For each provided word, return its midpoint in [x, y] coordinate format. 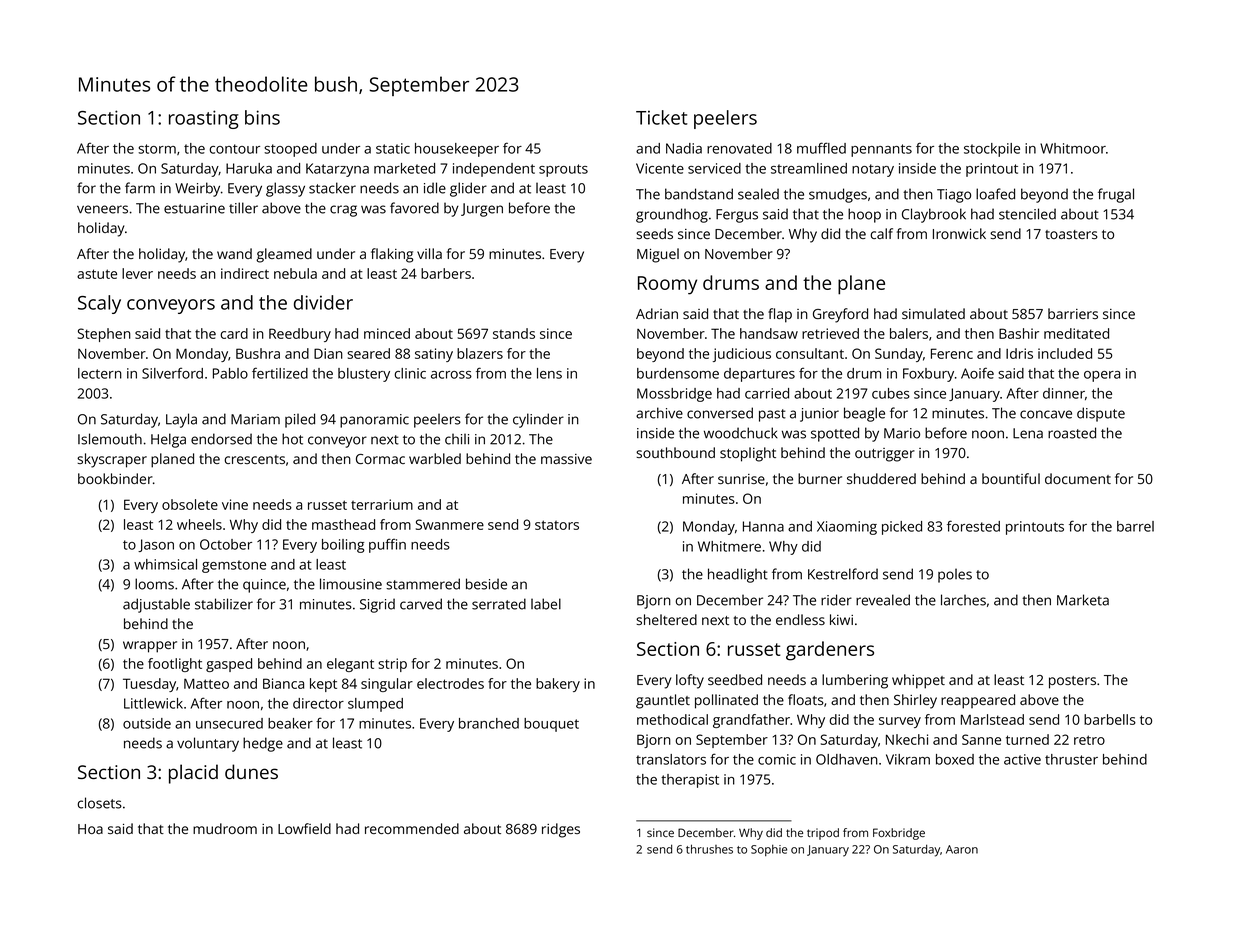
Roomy [667, 285]
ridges [561, 830]
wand [234, 253]
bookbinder [115, 478]
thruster [1071, 759]
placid [193, 774]
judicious [742, 355]
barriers [1073, 313]
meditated [1076, 333]
